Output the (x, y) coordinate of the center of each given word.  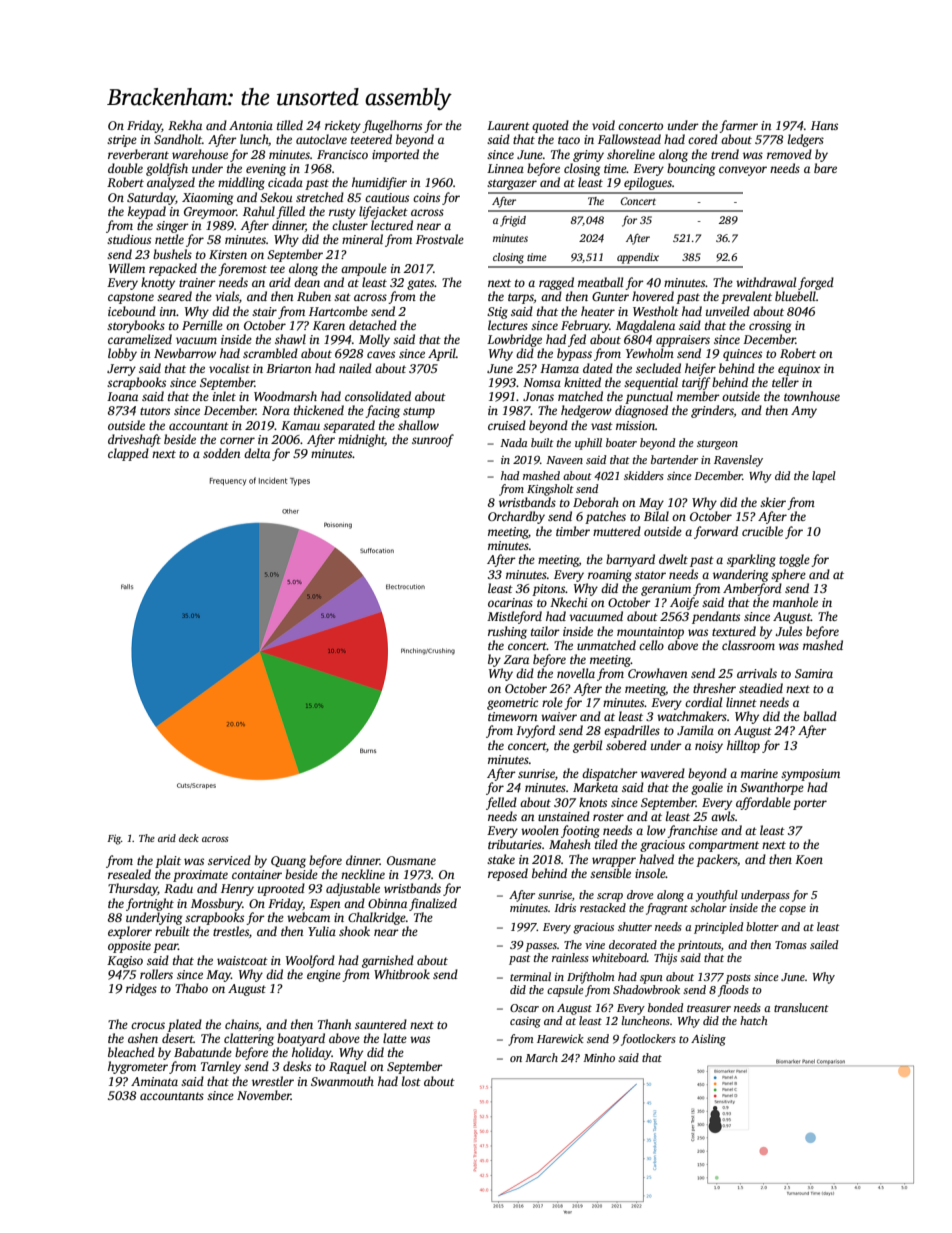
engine (324, 976)
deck (189, 838)
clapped (128, 454)
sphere (788, 575)
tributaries (515, 844)
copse (792, 910)
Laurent (508, 125)
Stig (497, 313)
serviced (229, 860)
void (603, 125)
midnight (361, 440)
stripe (122, 141)
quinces (742, 355)
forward (716, 532)
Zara (516, 659)
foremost (242, 269)
